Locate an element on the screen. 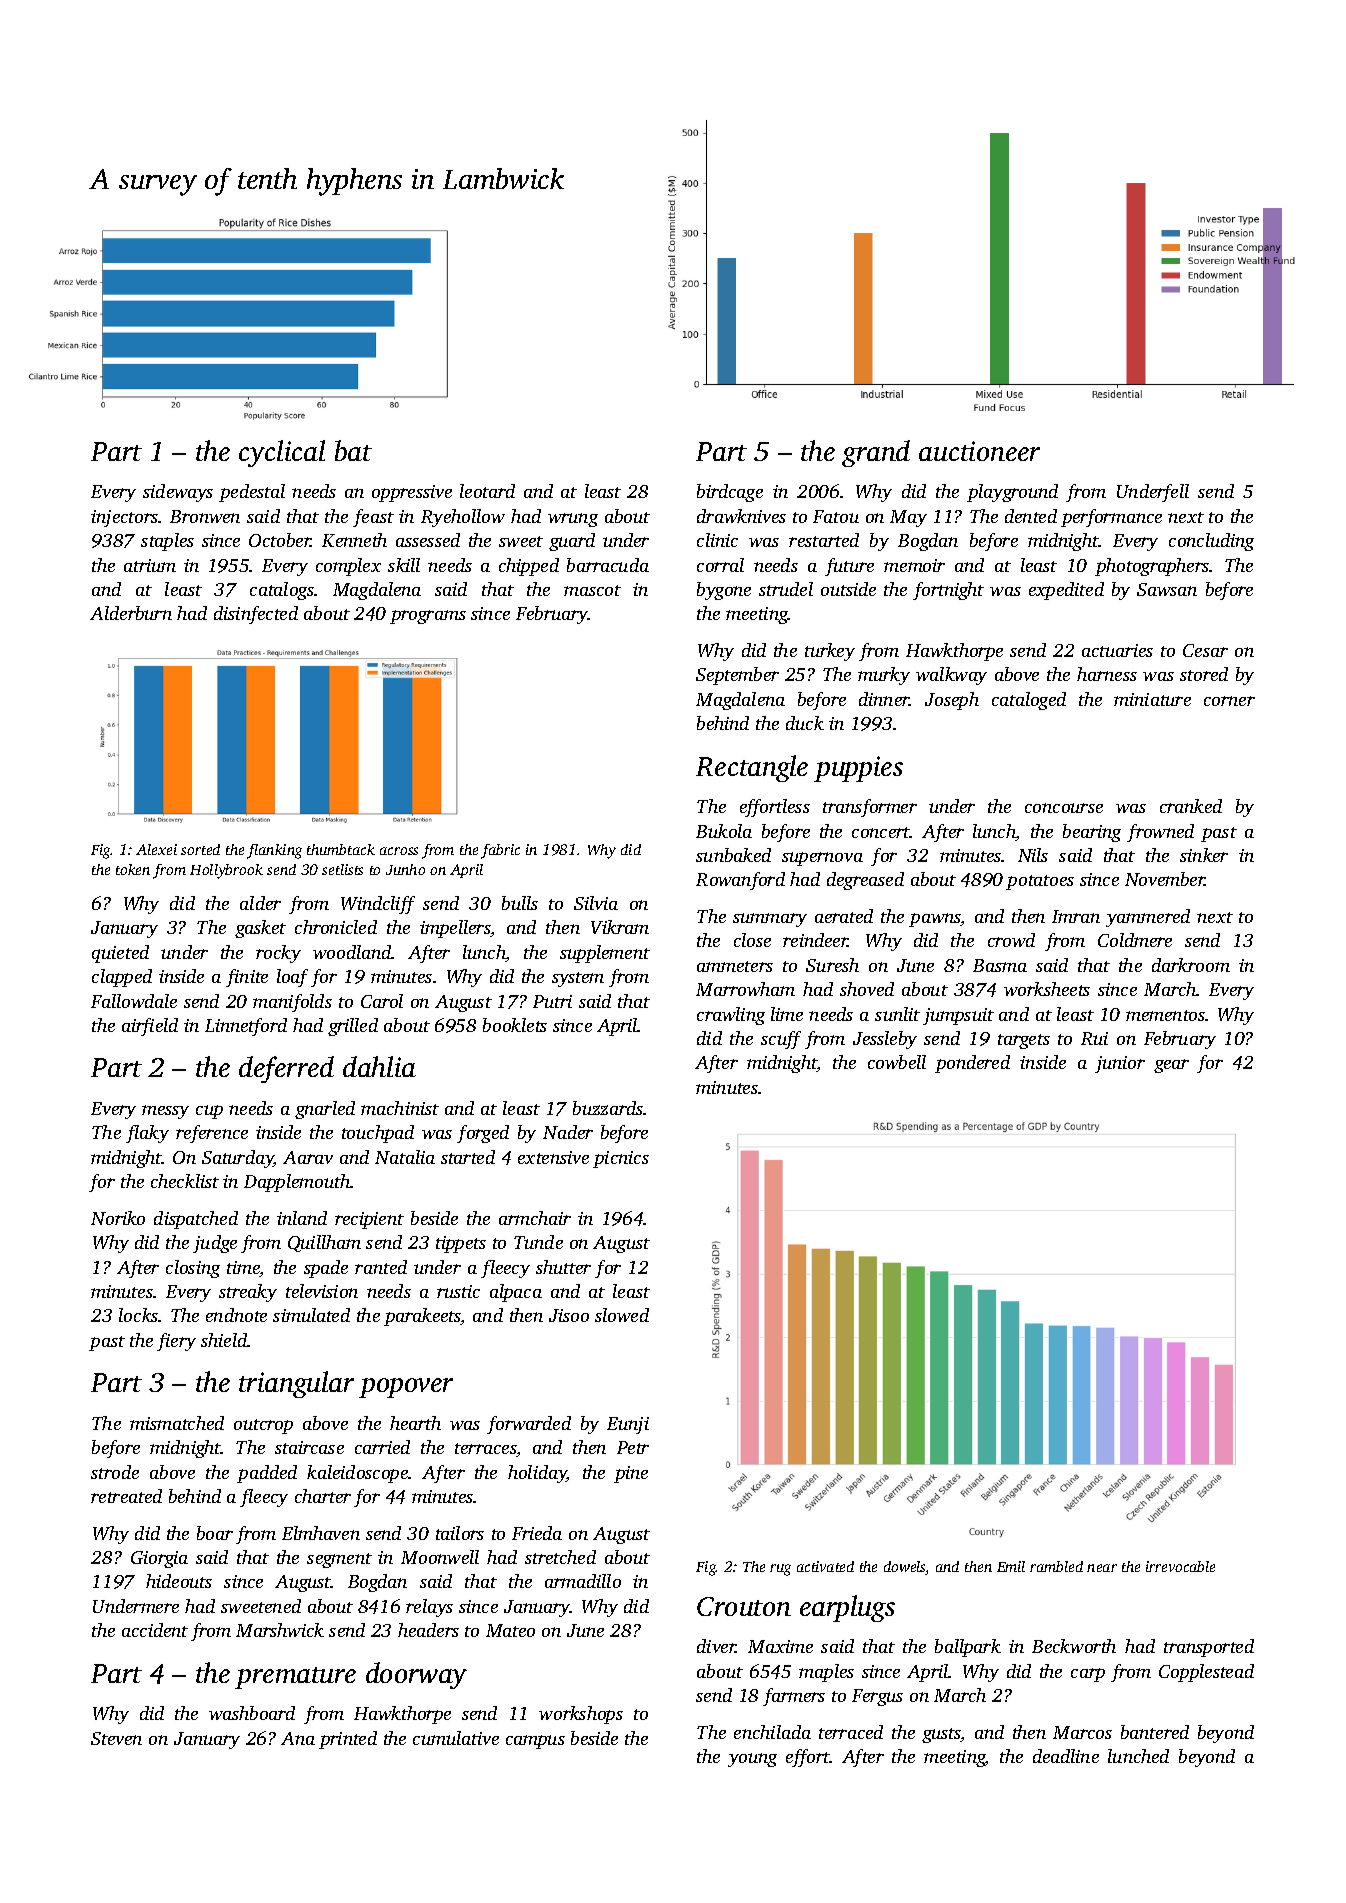 The width and height of the screenshot is (1346, 1903). summary is located at coordinates (770, 920).
